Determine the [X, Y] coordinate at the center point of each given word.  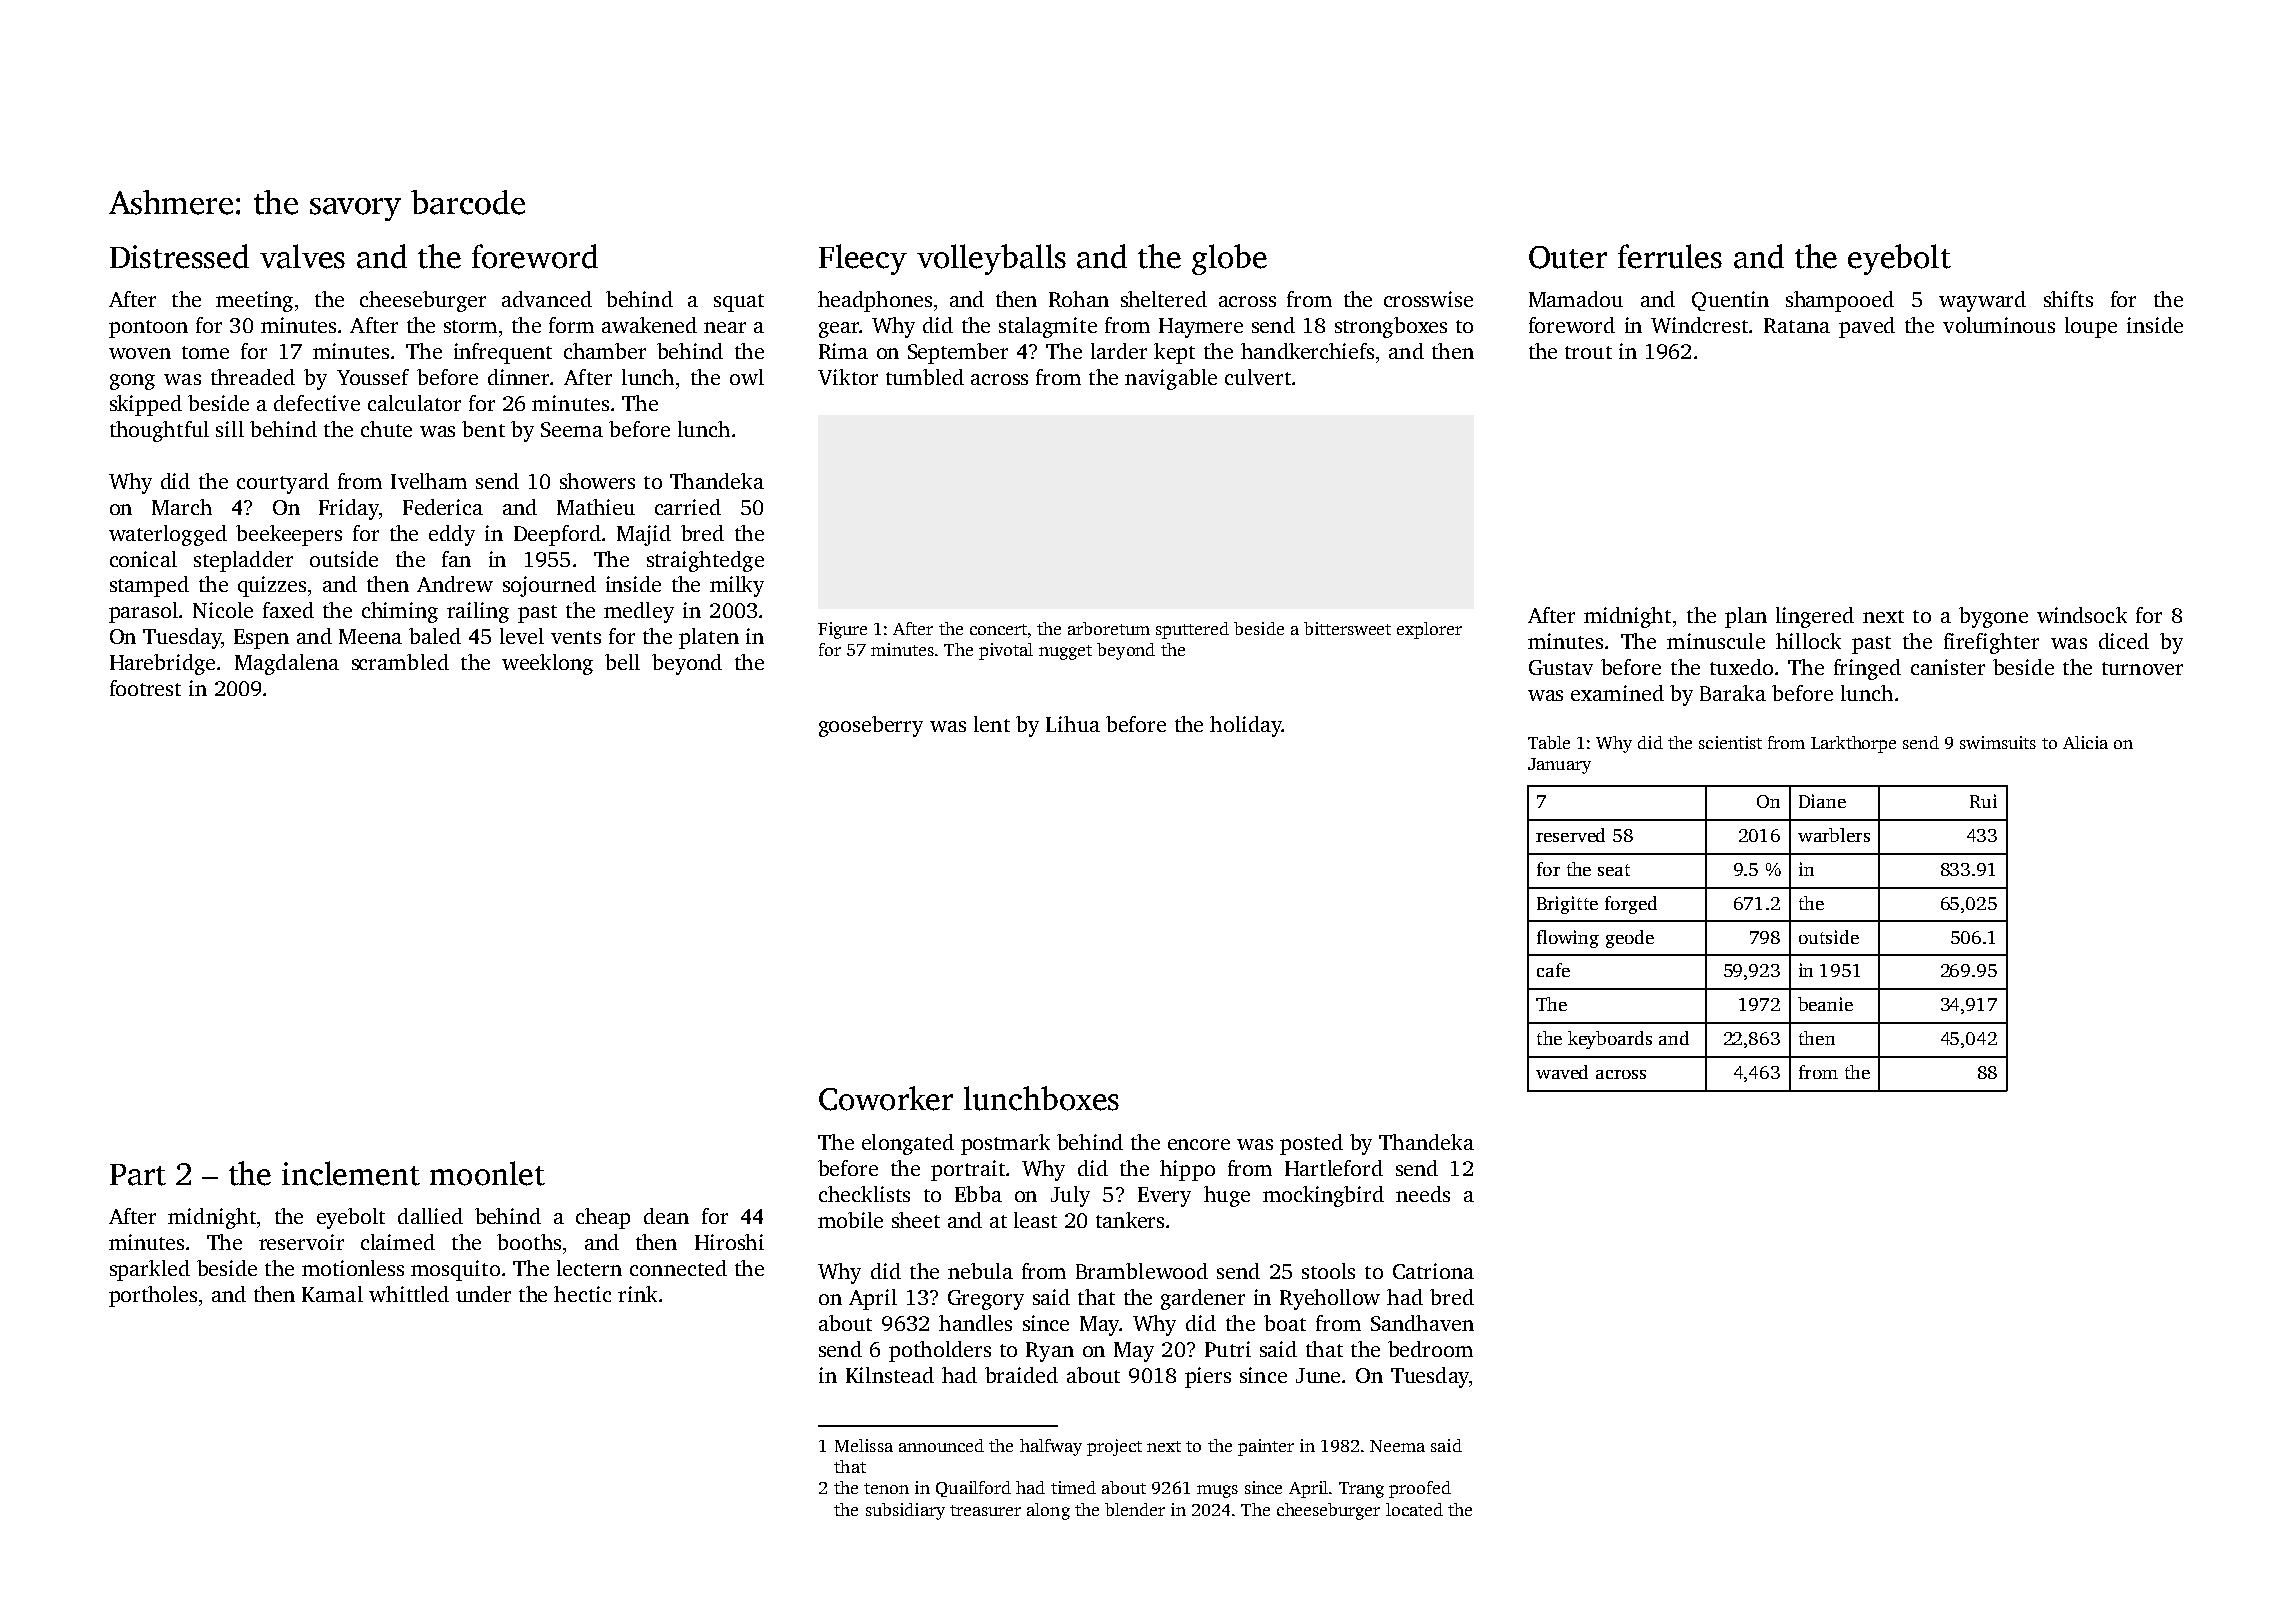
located [1414, 1509]
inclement [351, 1173]
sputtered [1192, 630]
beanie [1825, 1004]
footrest [145, 688]
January [1559, 766]
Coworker [886, 1098]
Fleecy [863, 259]
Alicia [2085, 742]
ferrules [1670, 256]
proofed [1420, 1489]
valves [302, 256]
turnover [2142, 668]
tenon [886, 1488]
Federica [443, 507]
